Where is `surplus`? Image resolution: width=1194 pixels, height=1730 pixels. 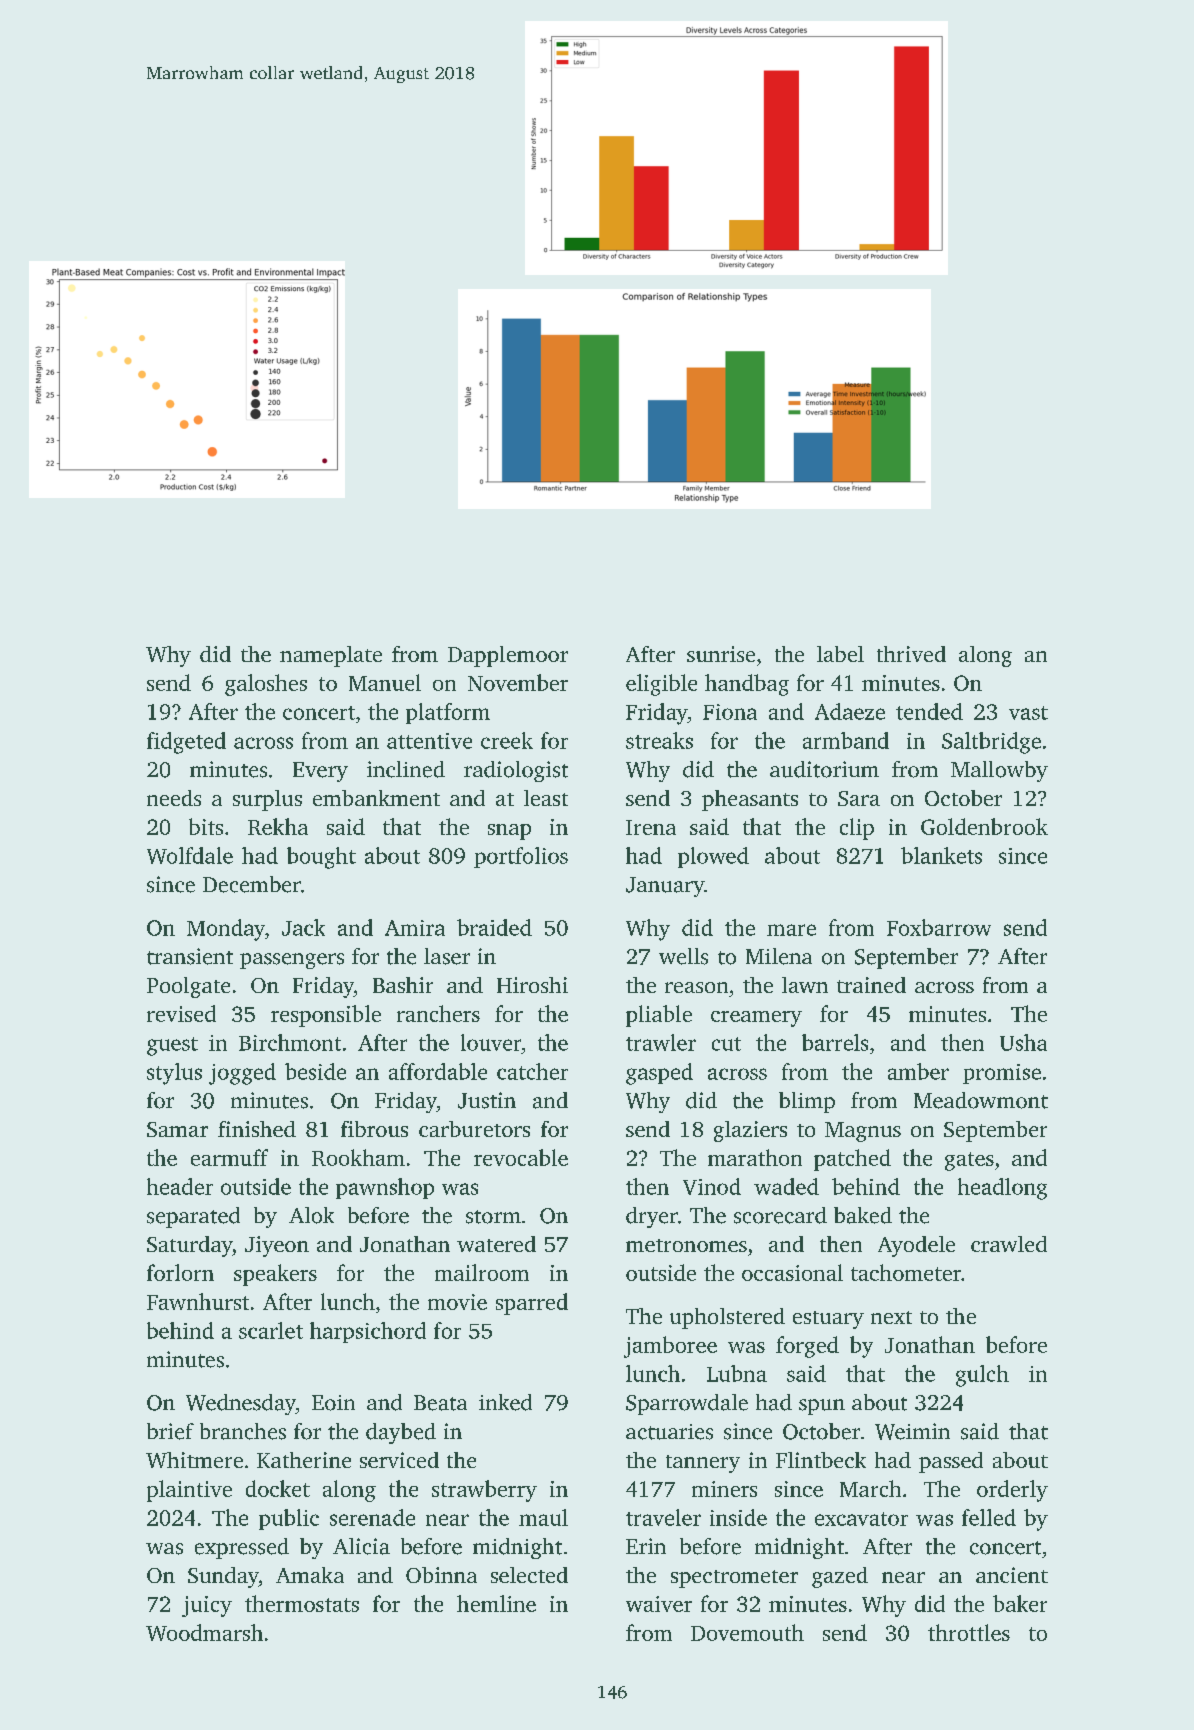
surplus is located at coordinates (267, 800).
